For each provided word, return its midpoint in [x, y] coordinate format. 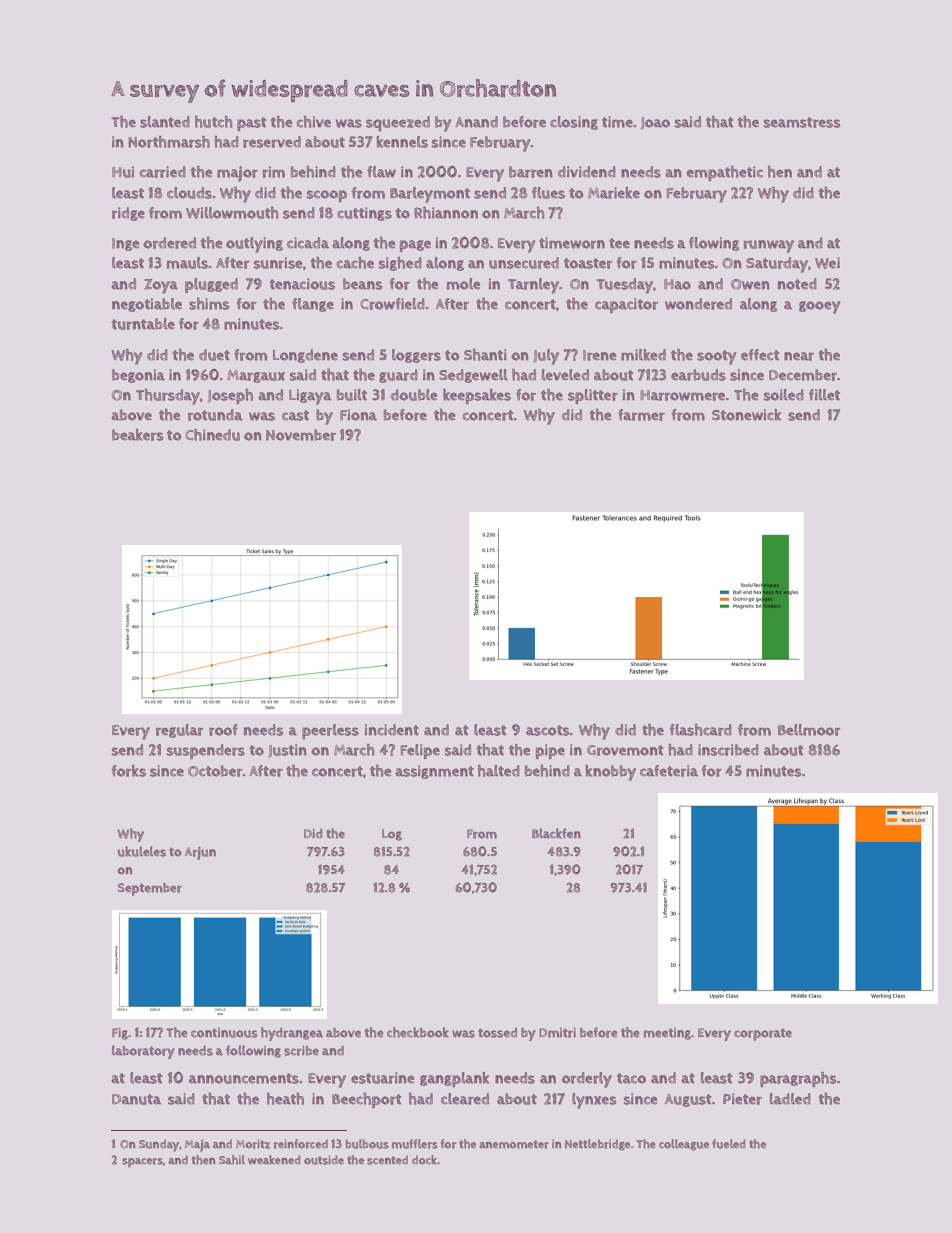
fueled [729, 1144]
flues [548, 193]
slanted [165, 122]
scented [387, 1160]
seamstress [802, 122]
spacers [142, 1163]
